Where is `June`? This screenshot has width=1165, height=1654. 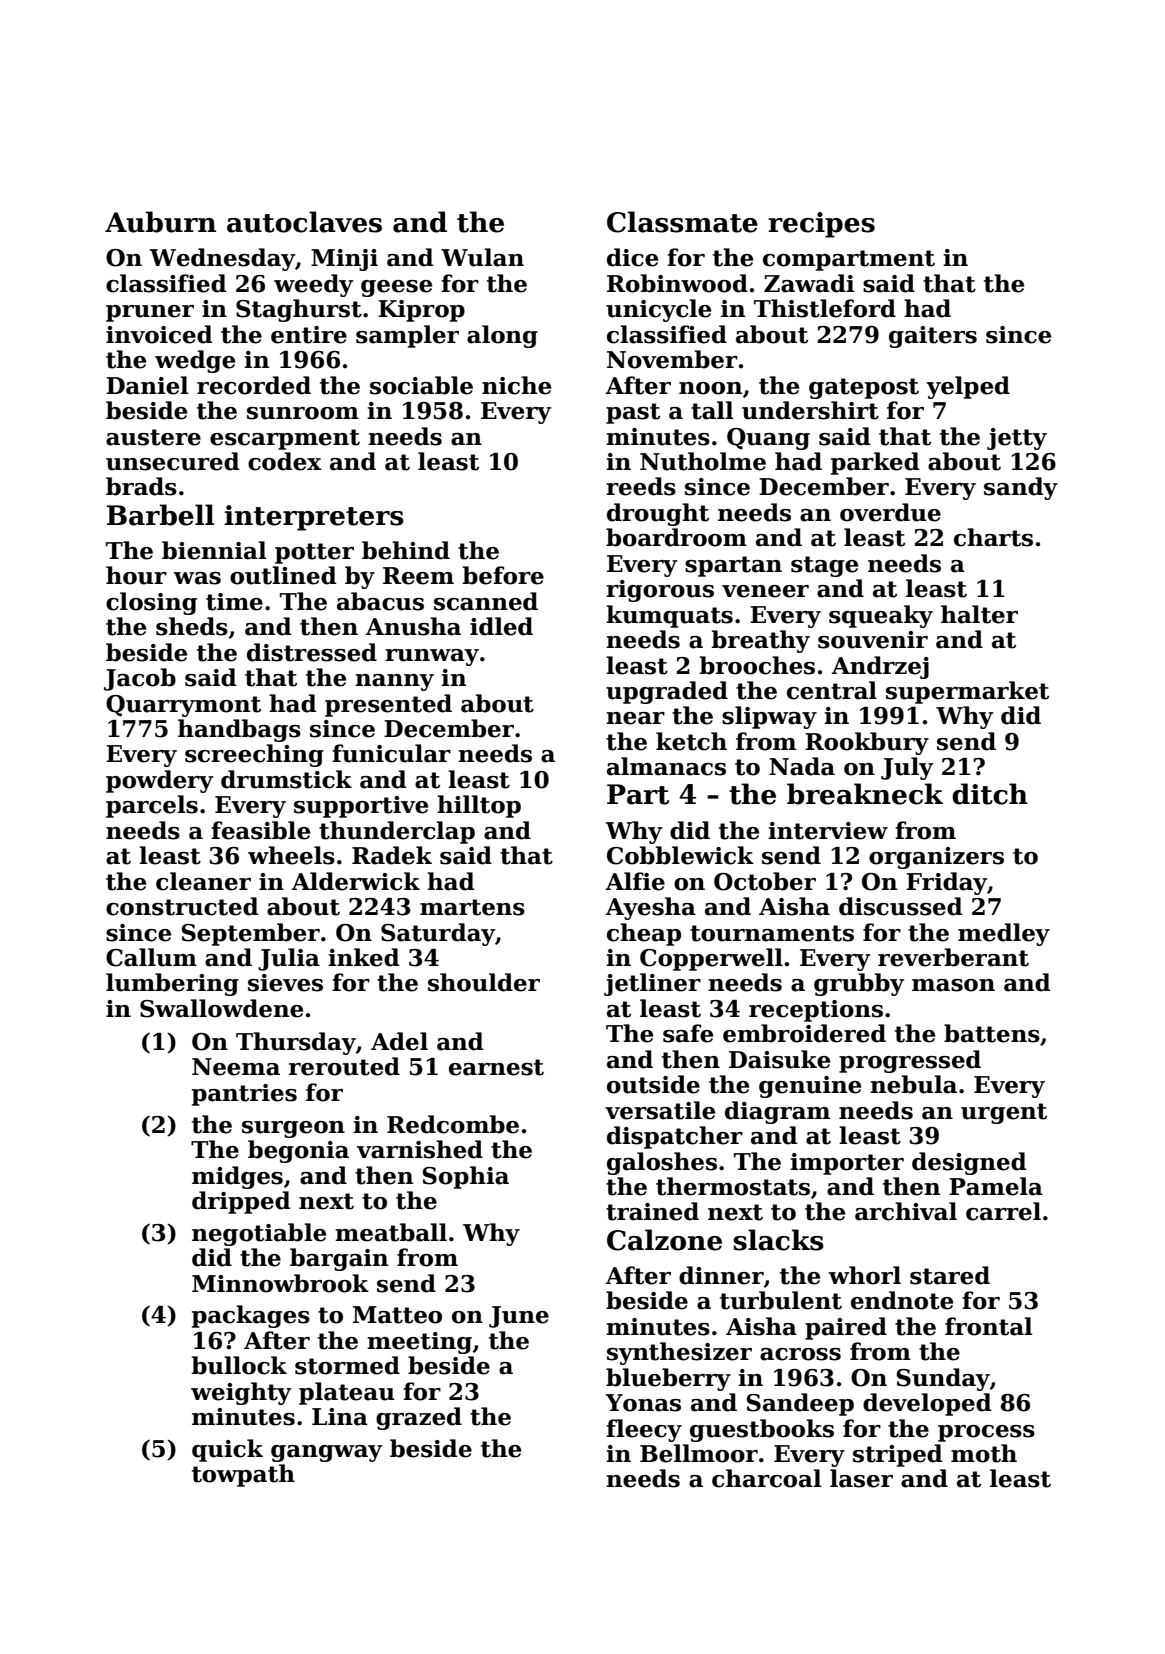 June is located at coordinates (519, 1317).
